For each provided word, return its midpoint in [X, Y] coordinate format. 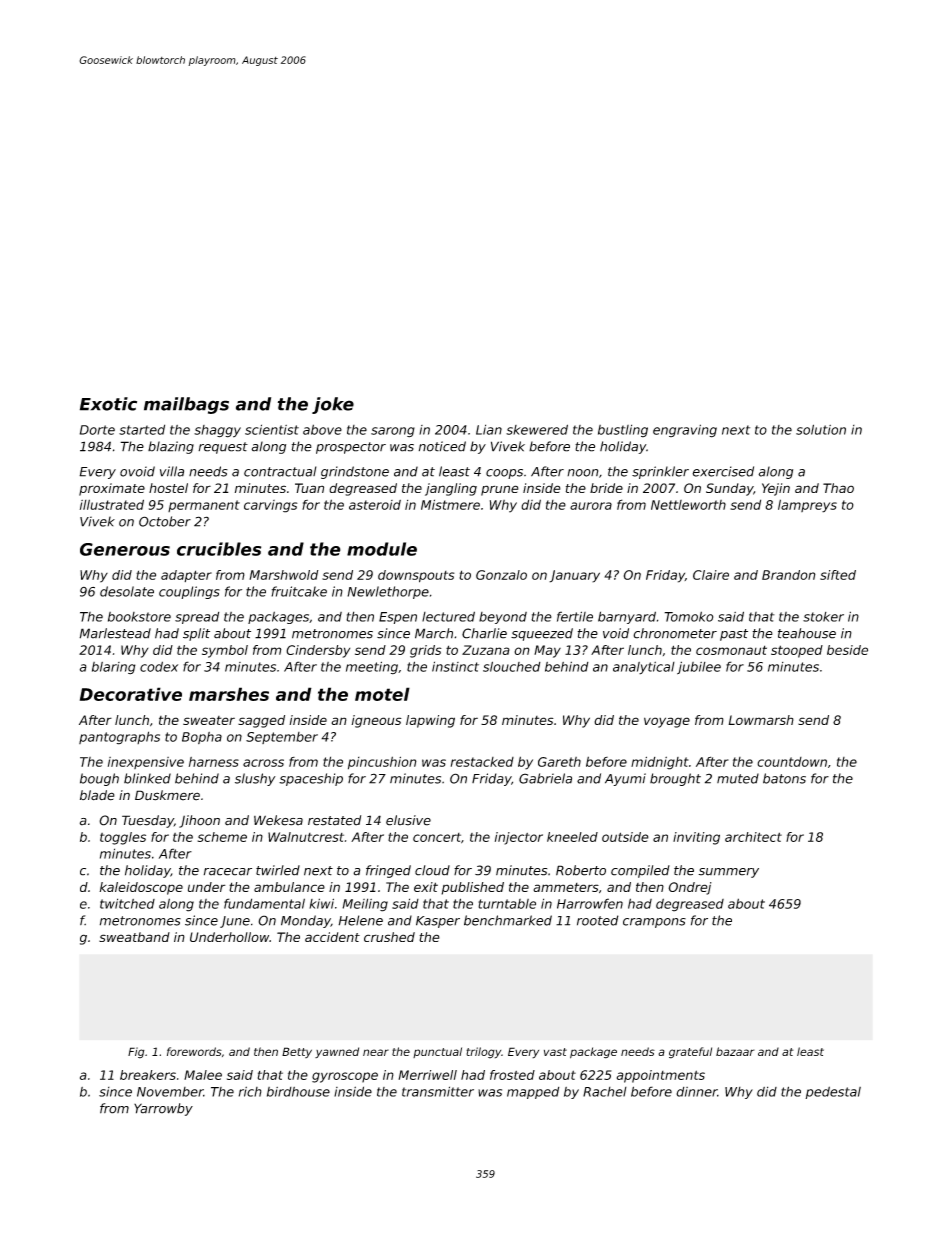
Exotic [108, 404]
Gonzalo [501, 575]
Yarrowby [163, 1109]
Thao [838, 488]
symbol [225, 651]
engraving [685, 431]
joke [333, 405]
